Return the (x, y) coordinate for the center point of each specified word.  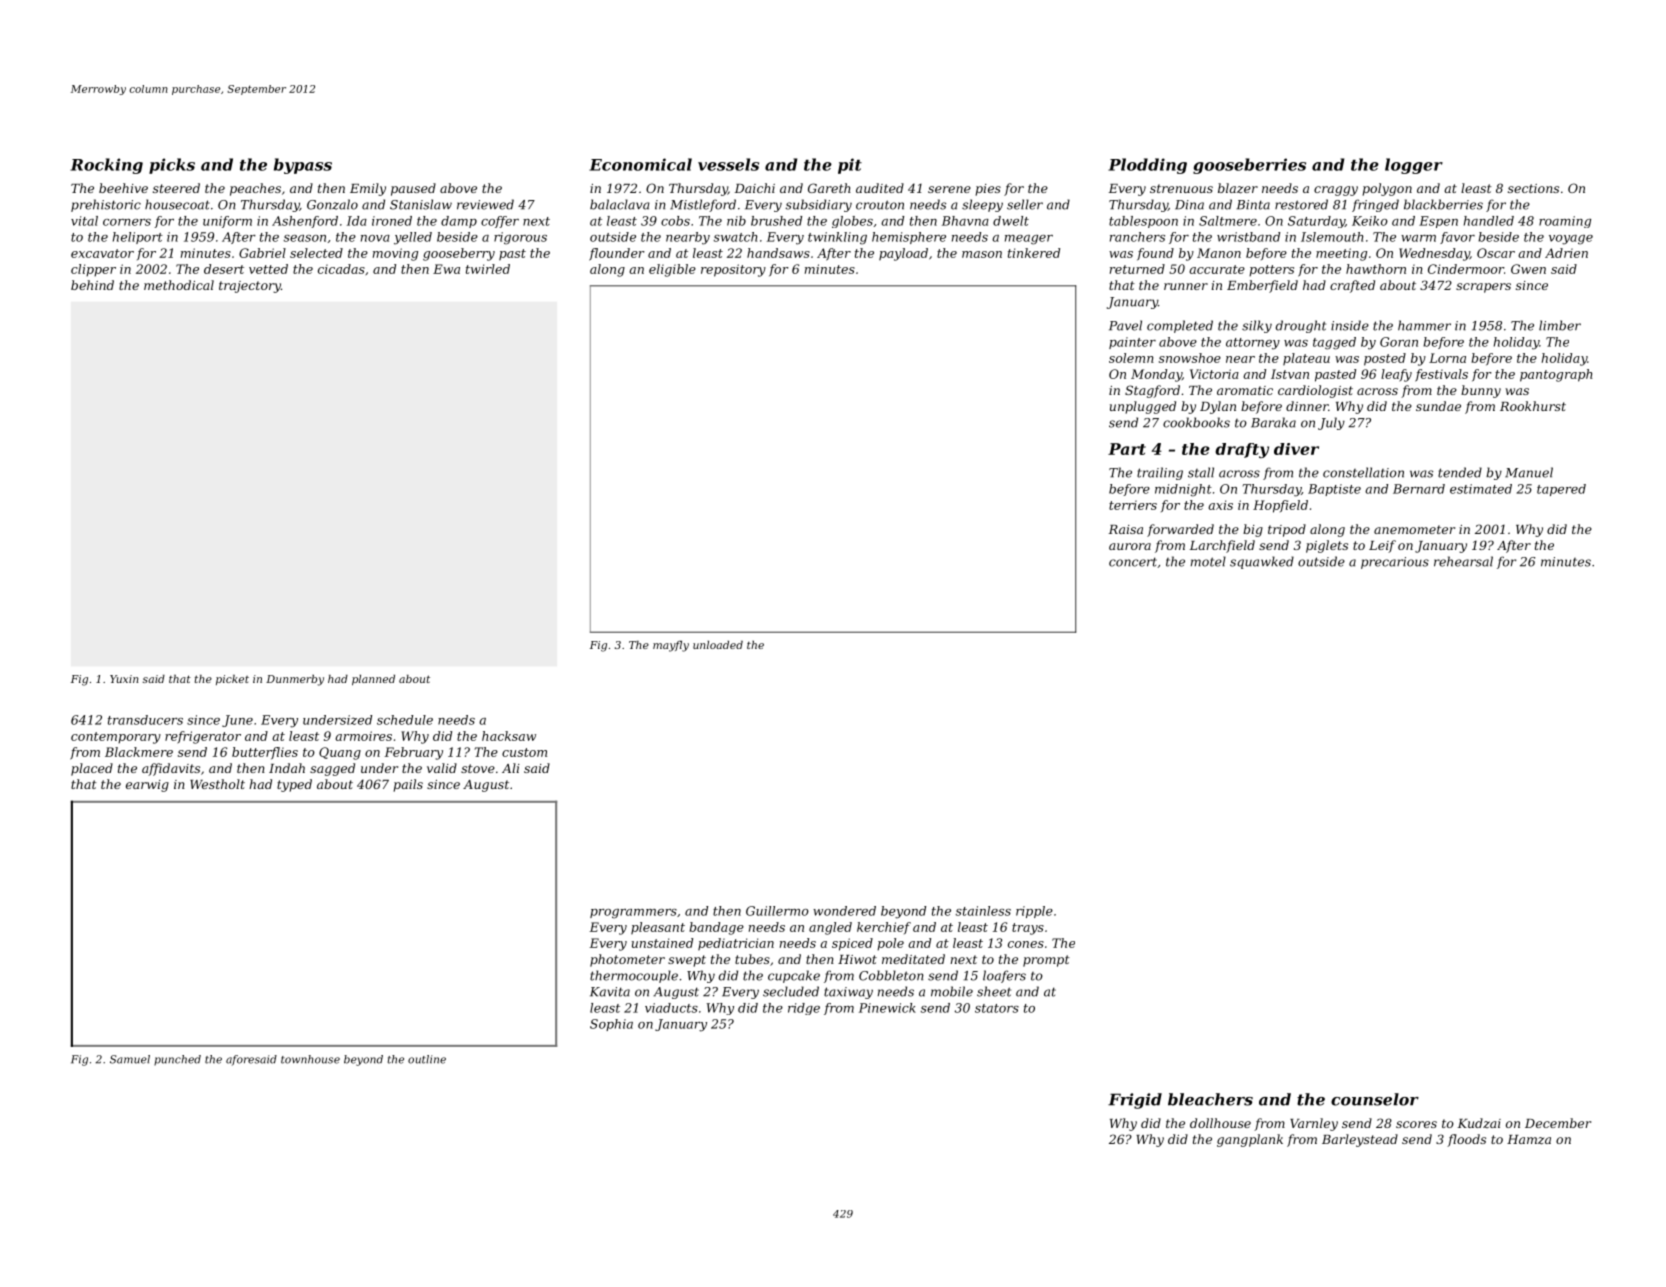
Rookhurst (1533, 406)
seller (1025, 204)
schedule (405, 720)
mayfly (671, 646)
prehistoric (106, 205)
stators (997, 1008)
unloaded (718, 645)
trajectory (250, 287)
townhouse (310, 1059)
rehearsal (1463, 561)
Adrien (1566, 253)
